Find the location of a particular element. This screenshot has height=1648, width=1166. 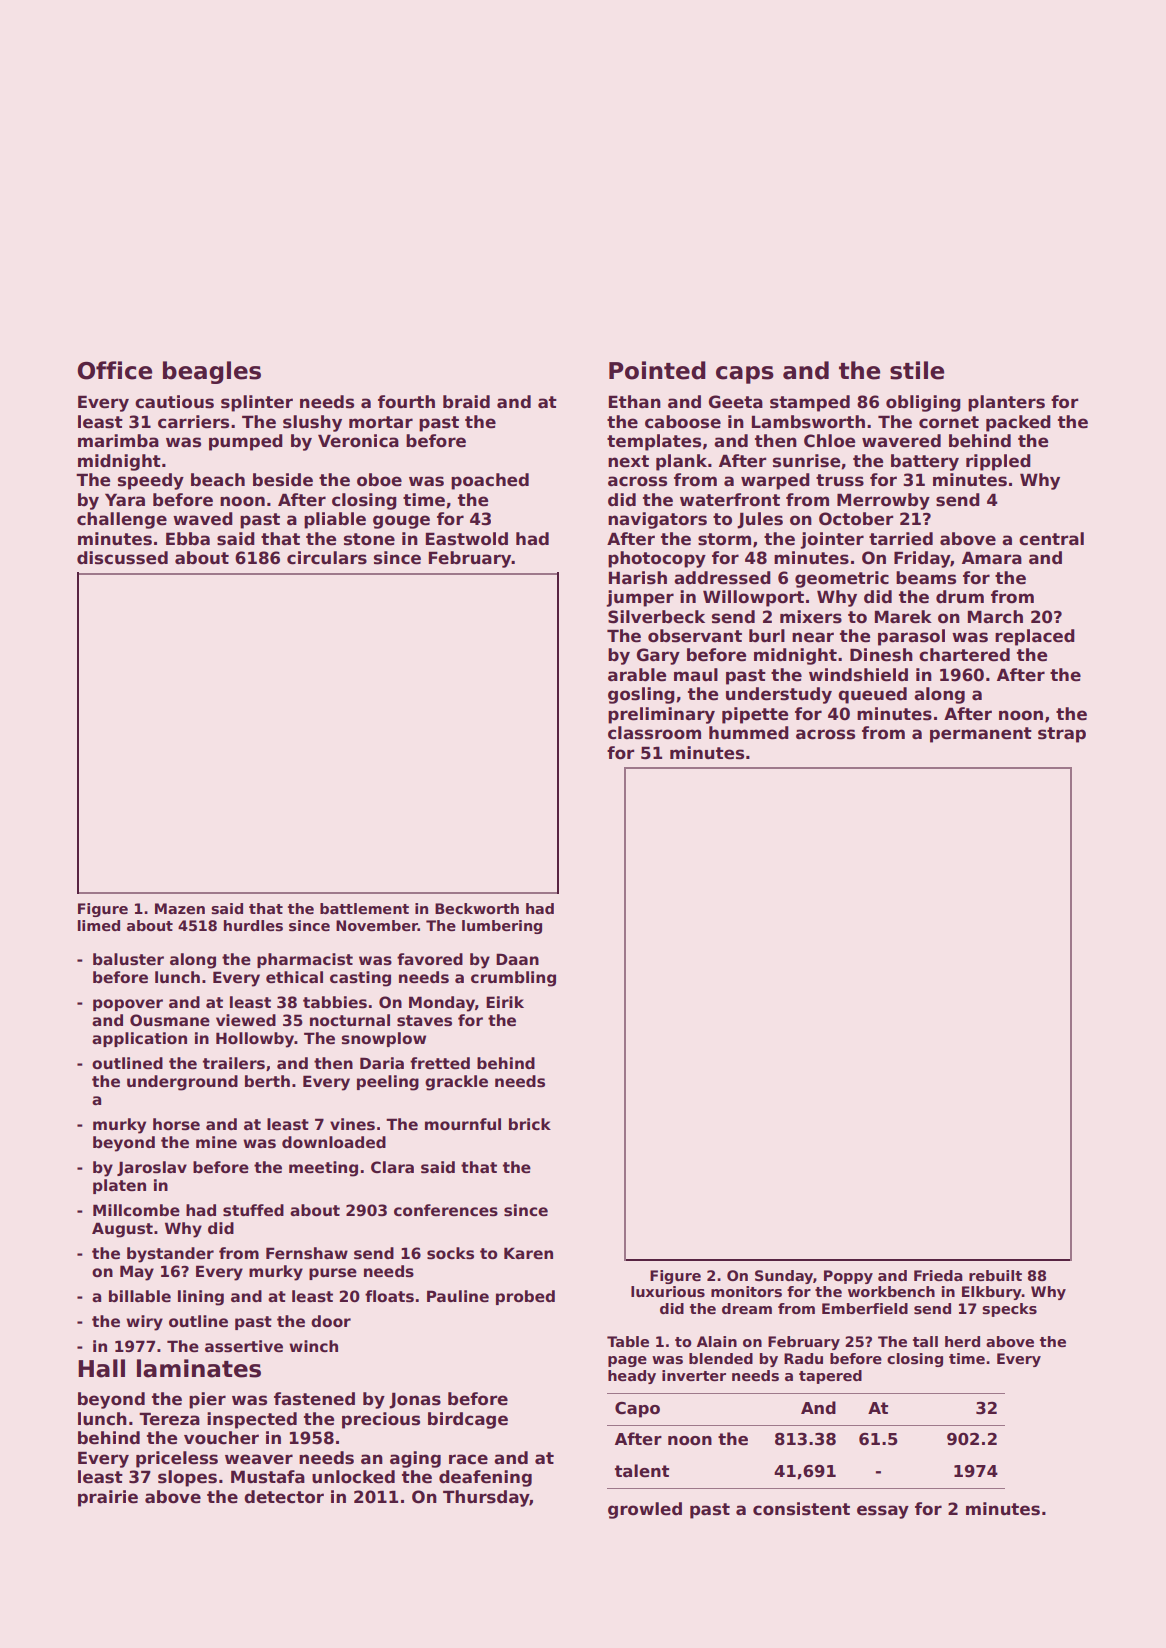

consistent is located at coordinates (801, 1509).
